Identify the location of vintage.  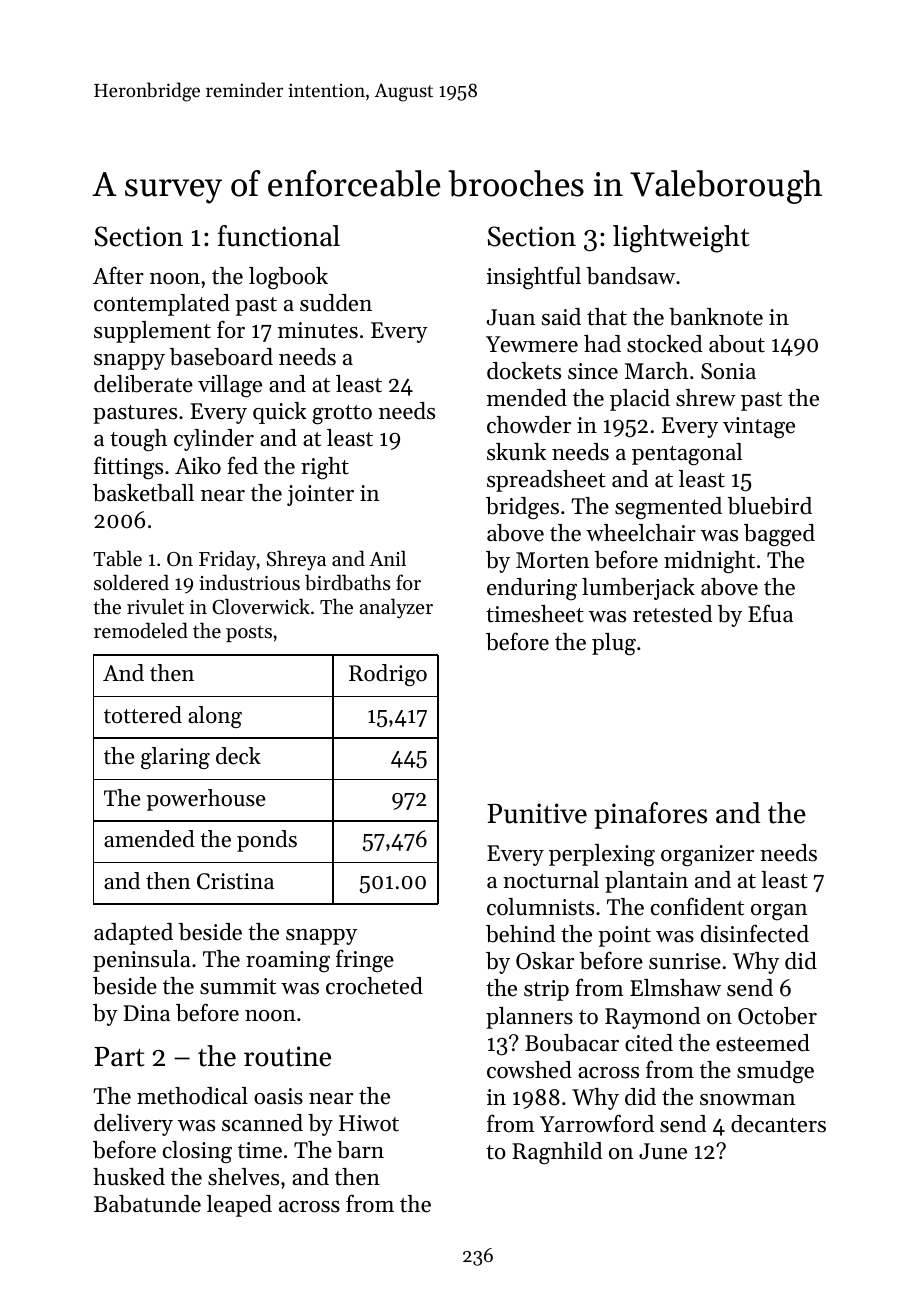
(759, 428).
